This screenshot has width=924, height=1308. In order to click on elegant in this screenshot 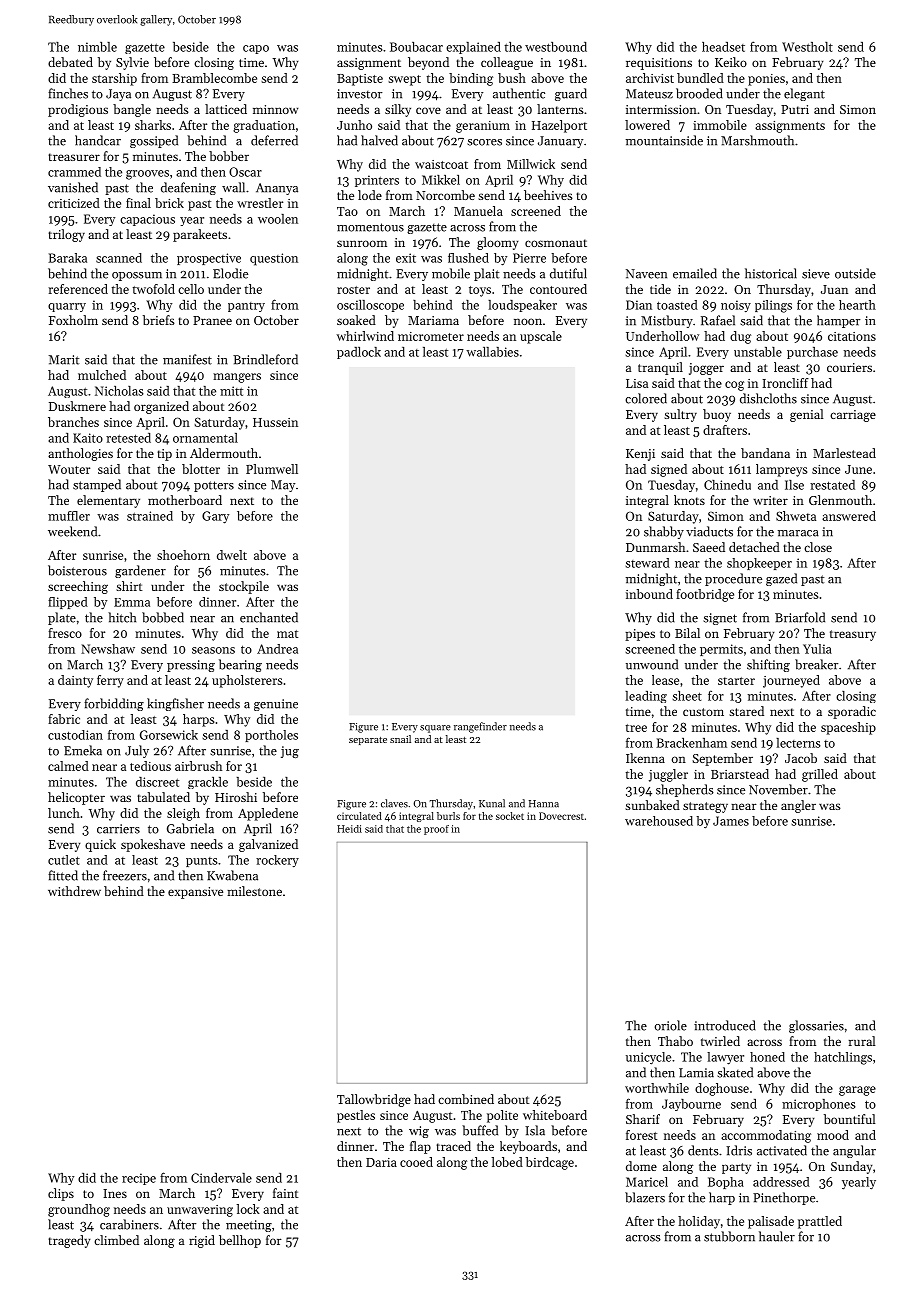, I will do `click(804, 94)`.
